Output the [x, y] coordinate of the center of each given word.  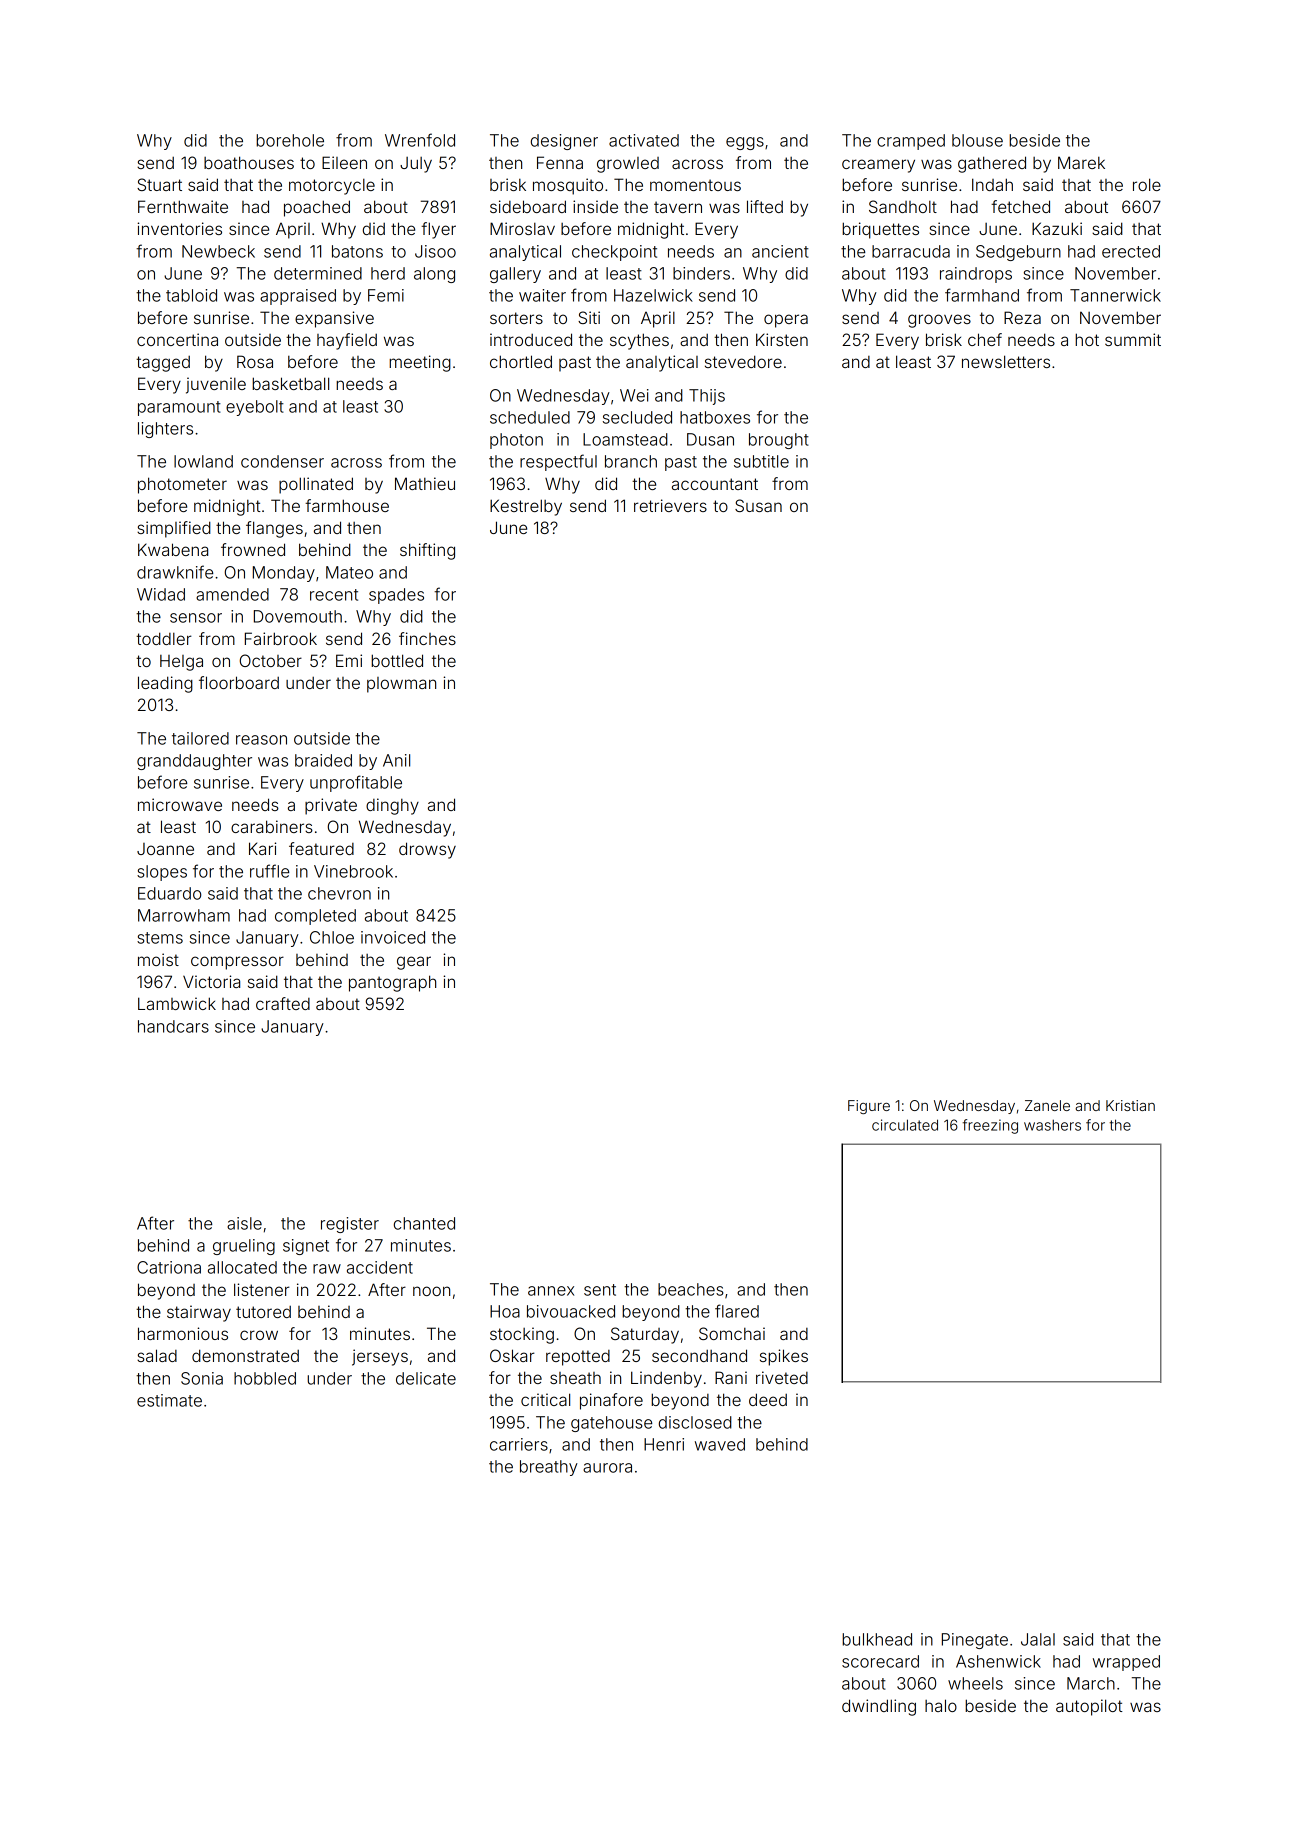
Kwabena [173, 549]
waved [720, 1444]
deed [768, 1399]
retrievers [670, 505]
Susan [758, 505]
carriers [519, 1444]
